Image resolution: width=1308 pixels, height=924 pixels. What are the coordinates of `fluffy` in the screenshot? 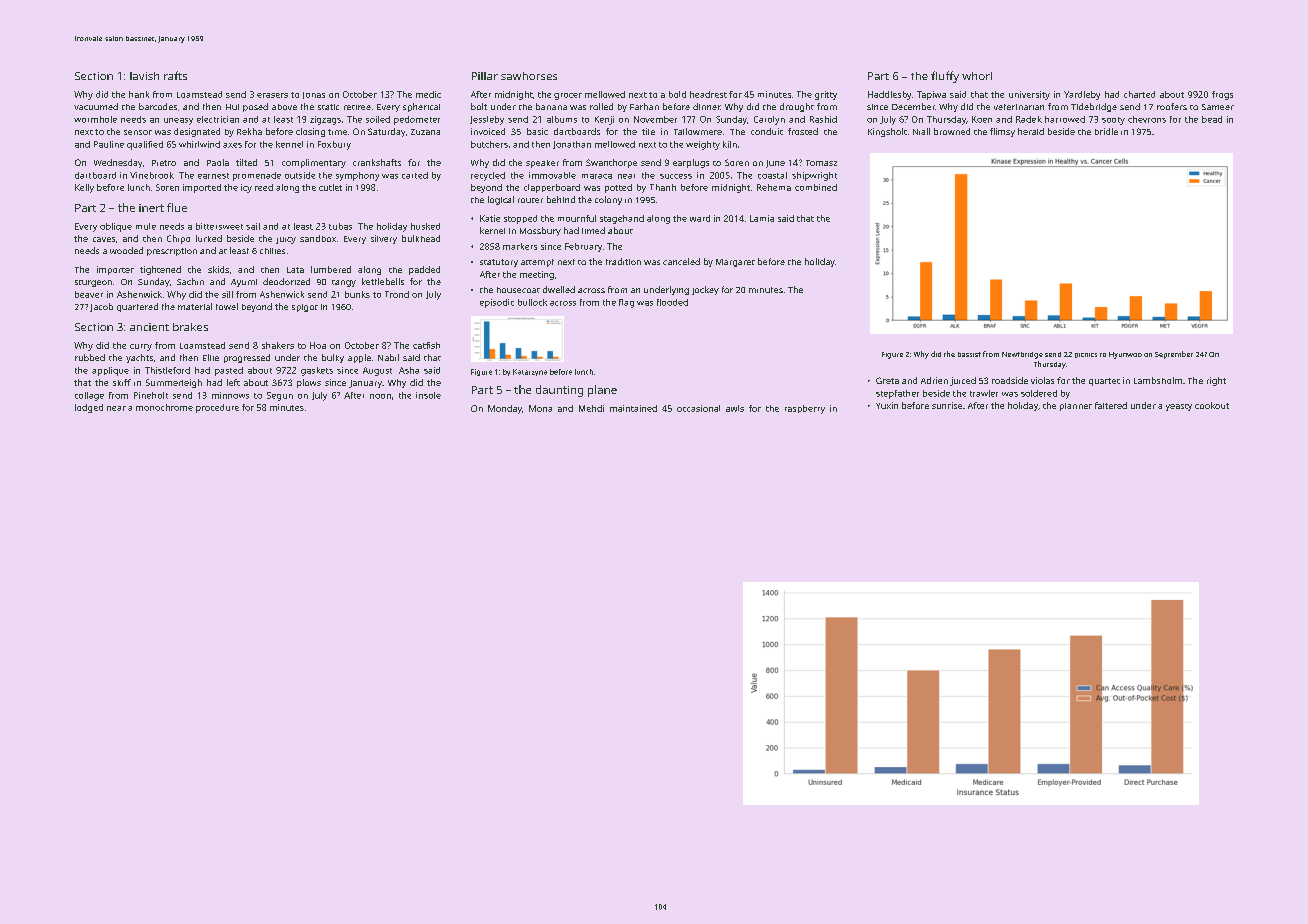 It's located at (945, 77).
